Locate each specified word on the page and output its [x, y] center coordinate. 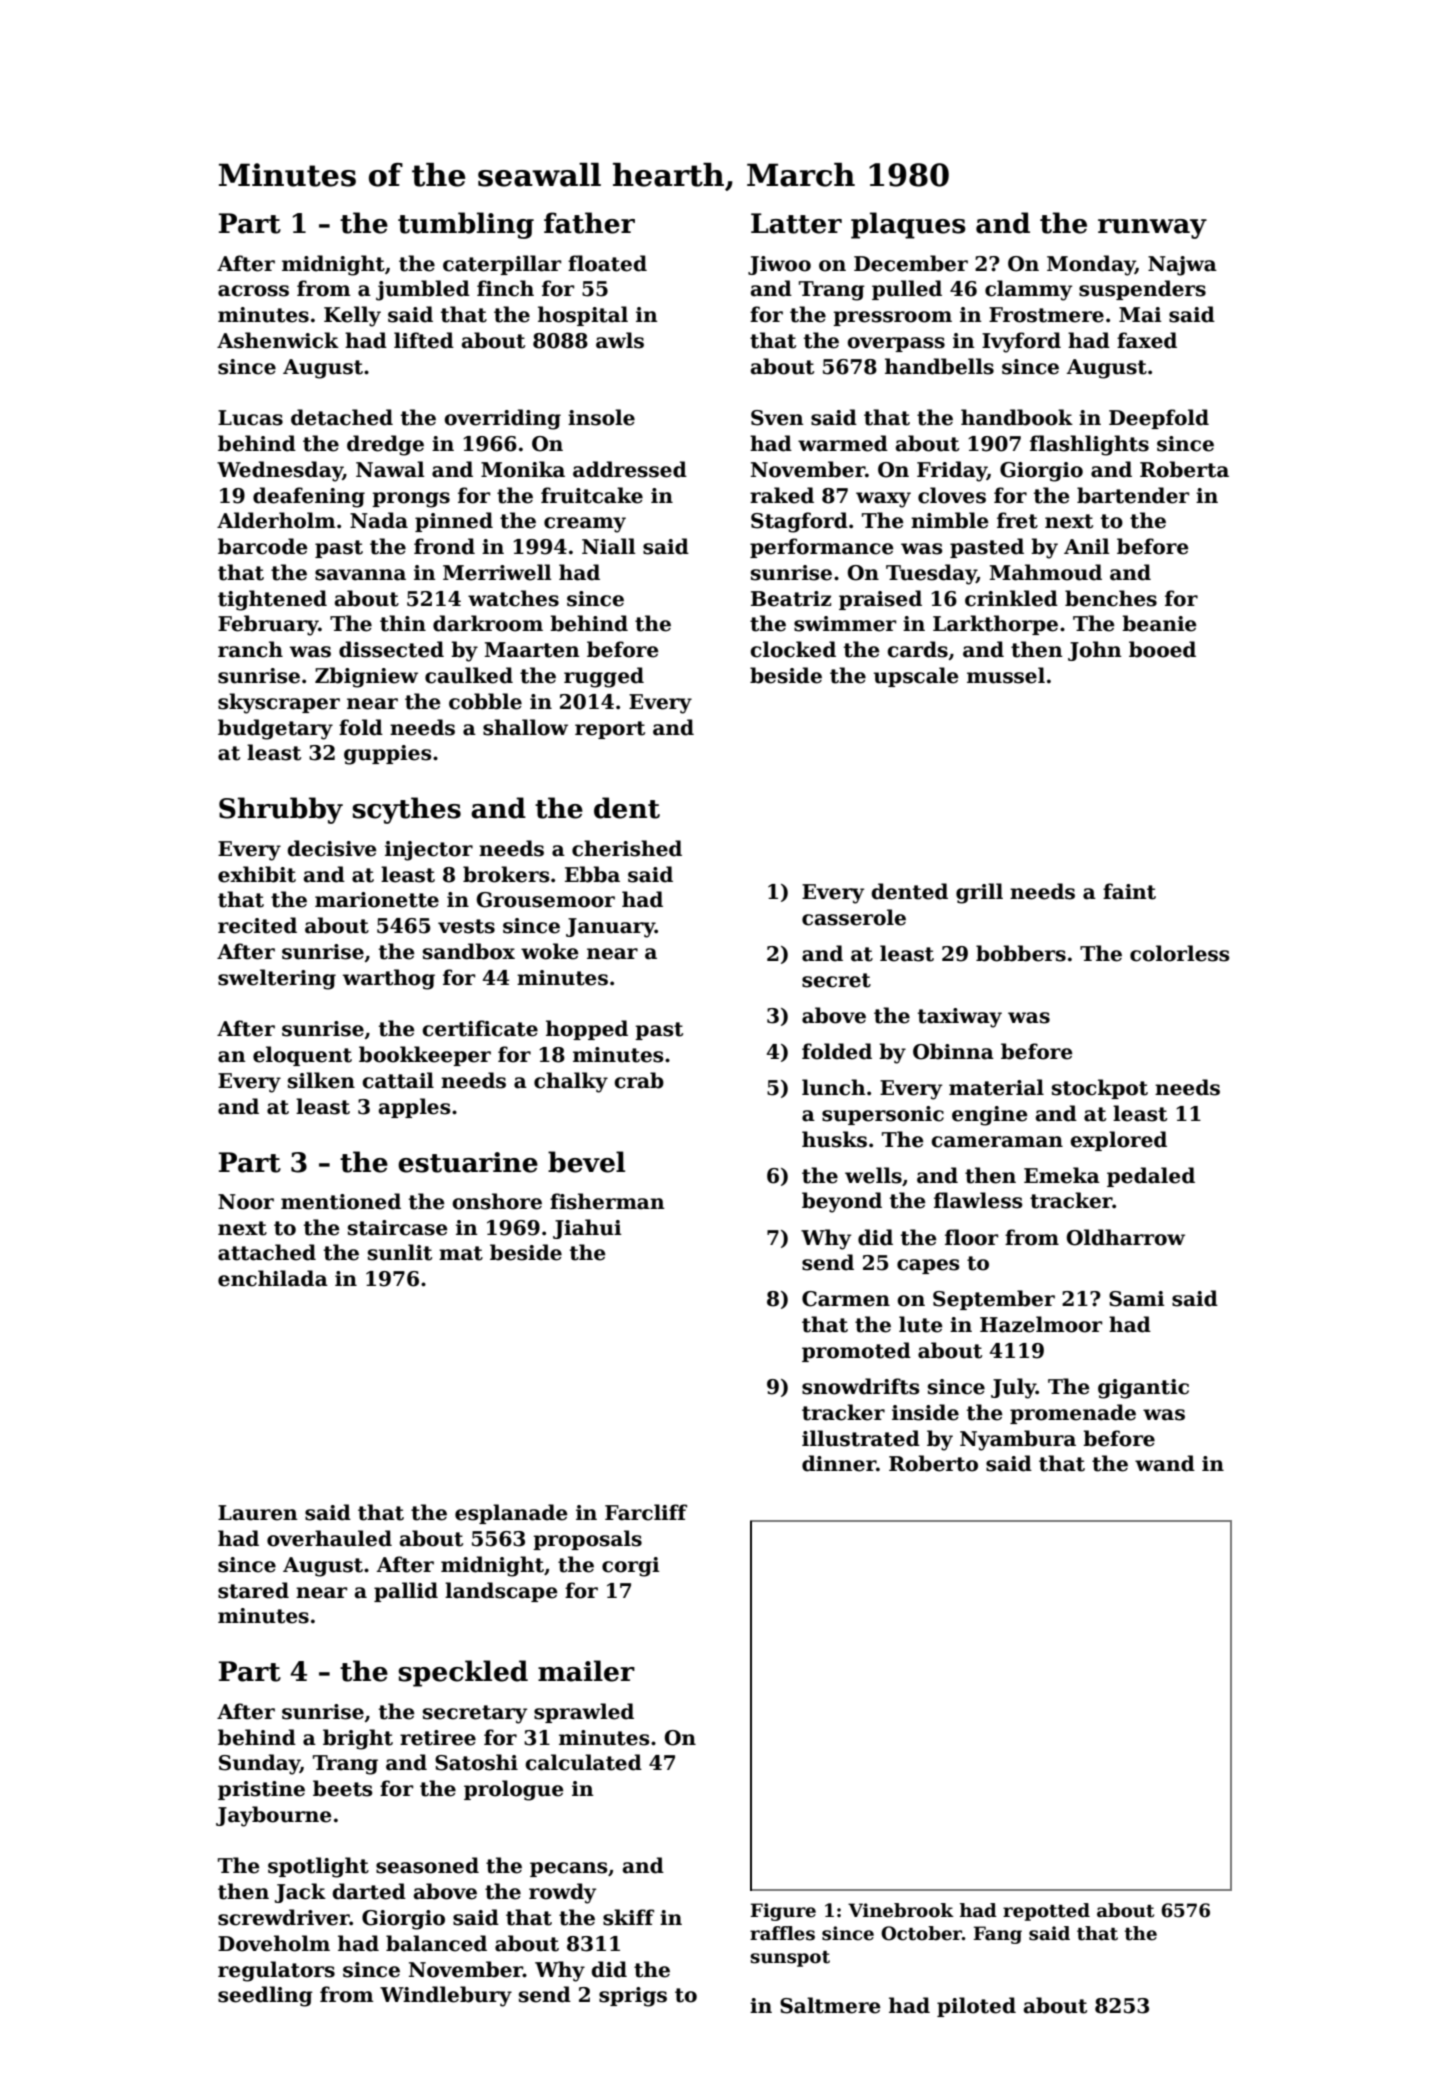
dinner [839, 1463]
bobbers [1021, 953]
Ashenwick [278, 340]
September [994, 1300]
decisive [332, 848]
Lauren [258, 1513]
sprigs [633, 1997]
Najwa [1182, 266]
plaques [908, 225]
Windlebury [446, 1996]
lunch [834, 1087]
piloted [976, 2007]
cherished [627, 848]
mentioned [341, 1201]
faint [1129, 891]
